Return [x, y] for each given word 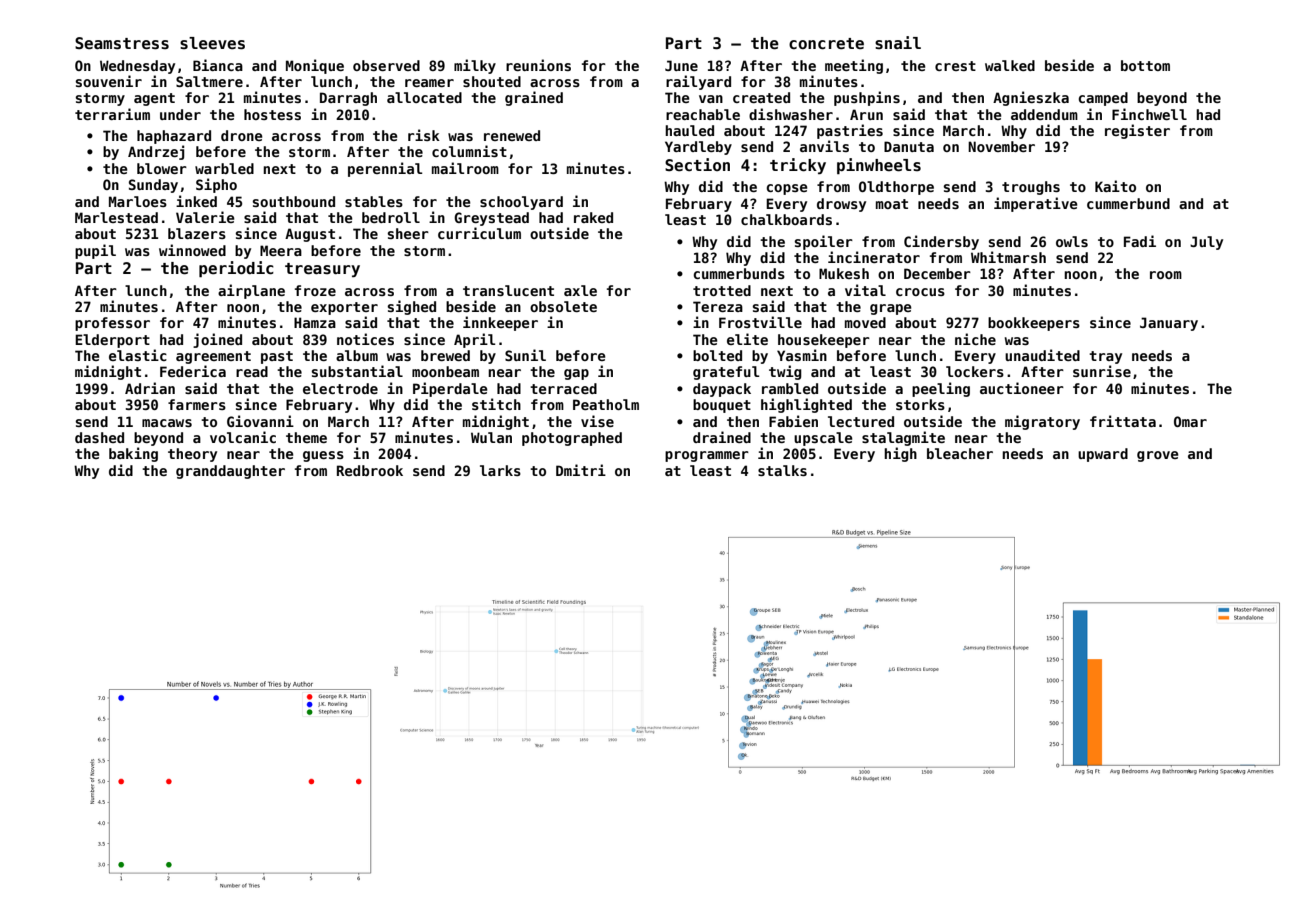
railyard [698, 82]
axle [580, 290]
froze [315, 290]
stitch [496, 404]
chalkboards [786, 219]
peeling [941, 389]
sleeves [212, 43]
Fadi [1140, 241]
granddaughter [230, 472]
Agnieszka [1031, 98]
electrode [340, 388]
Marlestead [116, 217]
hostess [272, 114]
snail [898, 42]
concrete [826, 44]
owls [1072, 241]
